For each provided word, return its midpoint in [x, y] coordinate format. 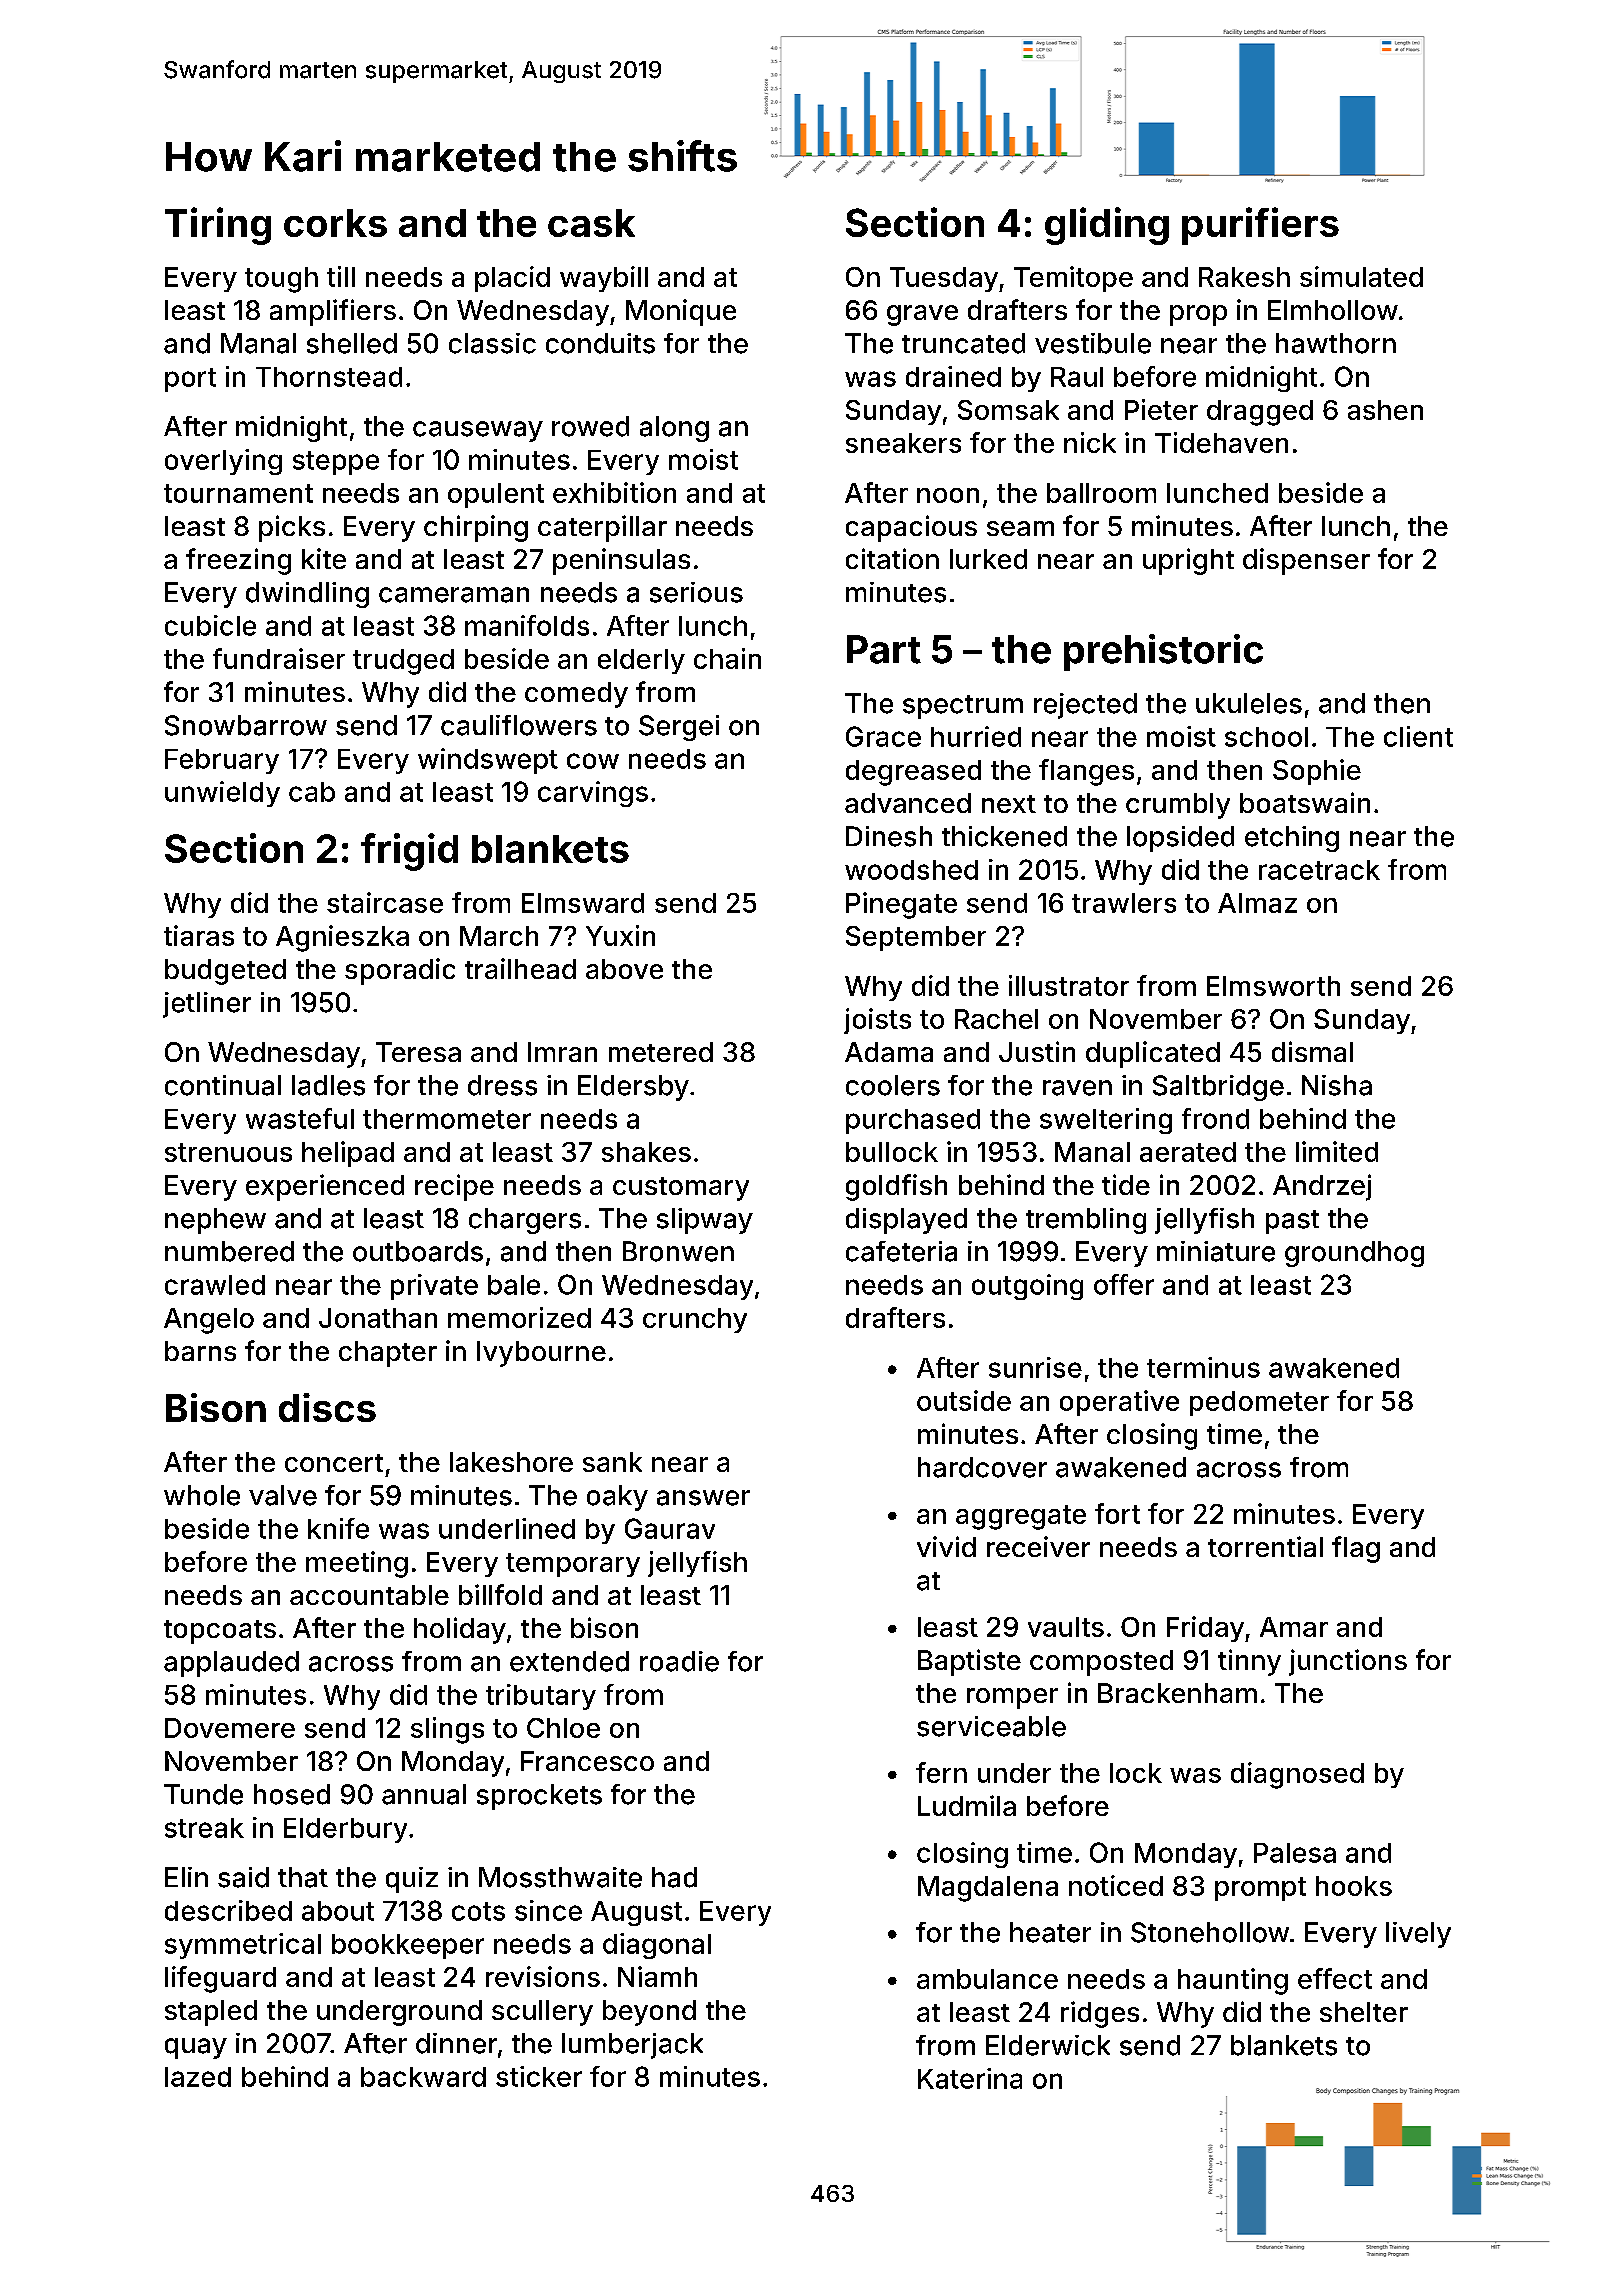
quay [196, 2048]
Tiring [218, 226]
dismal [1312, 1051]
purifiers [1260, 226]
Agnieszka [342, 938]
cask [591, 223]
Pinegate [901, 905]
